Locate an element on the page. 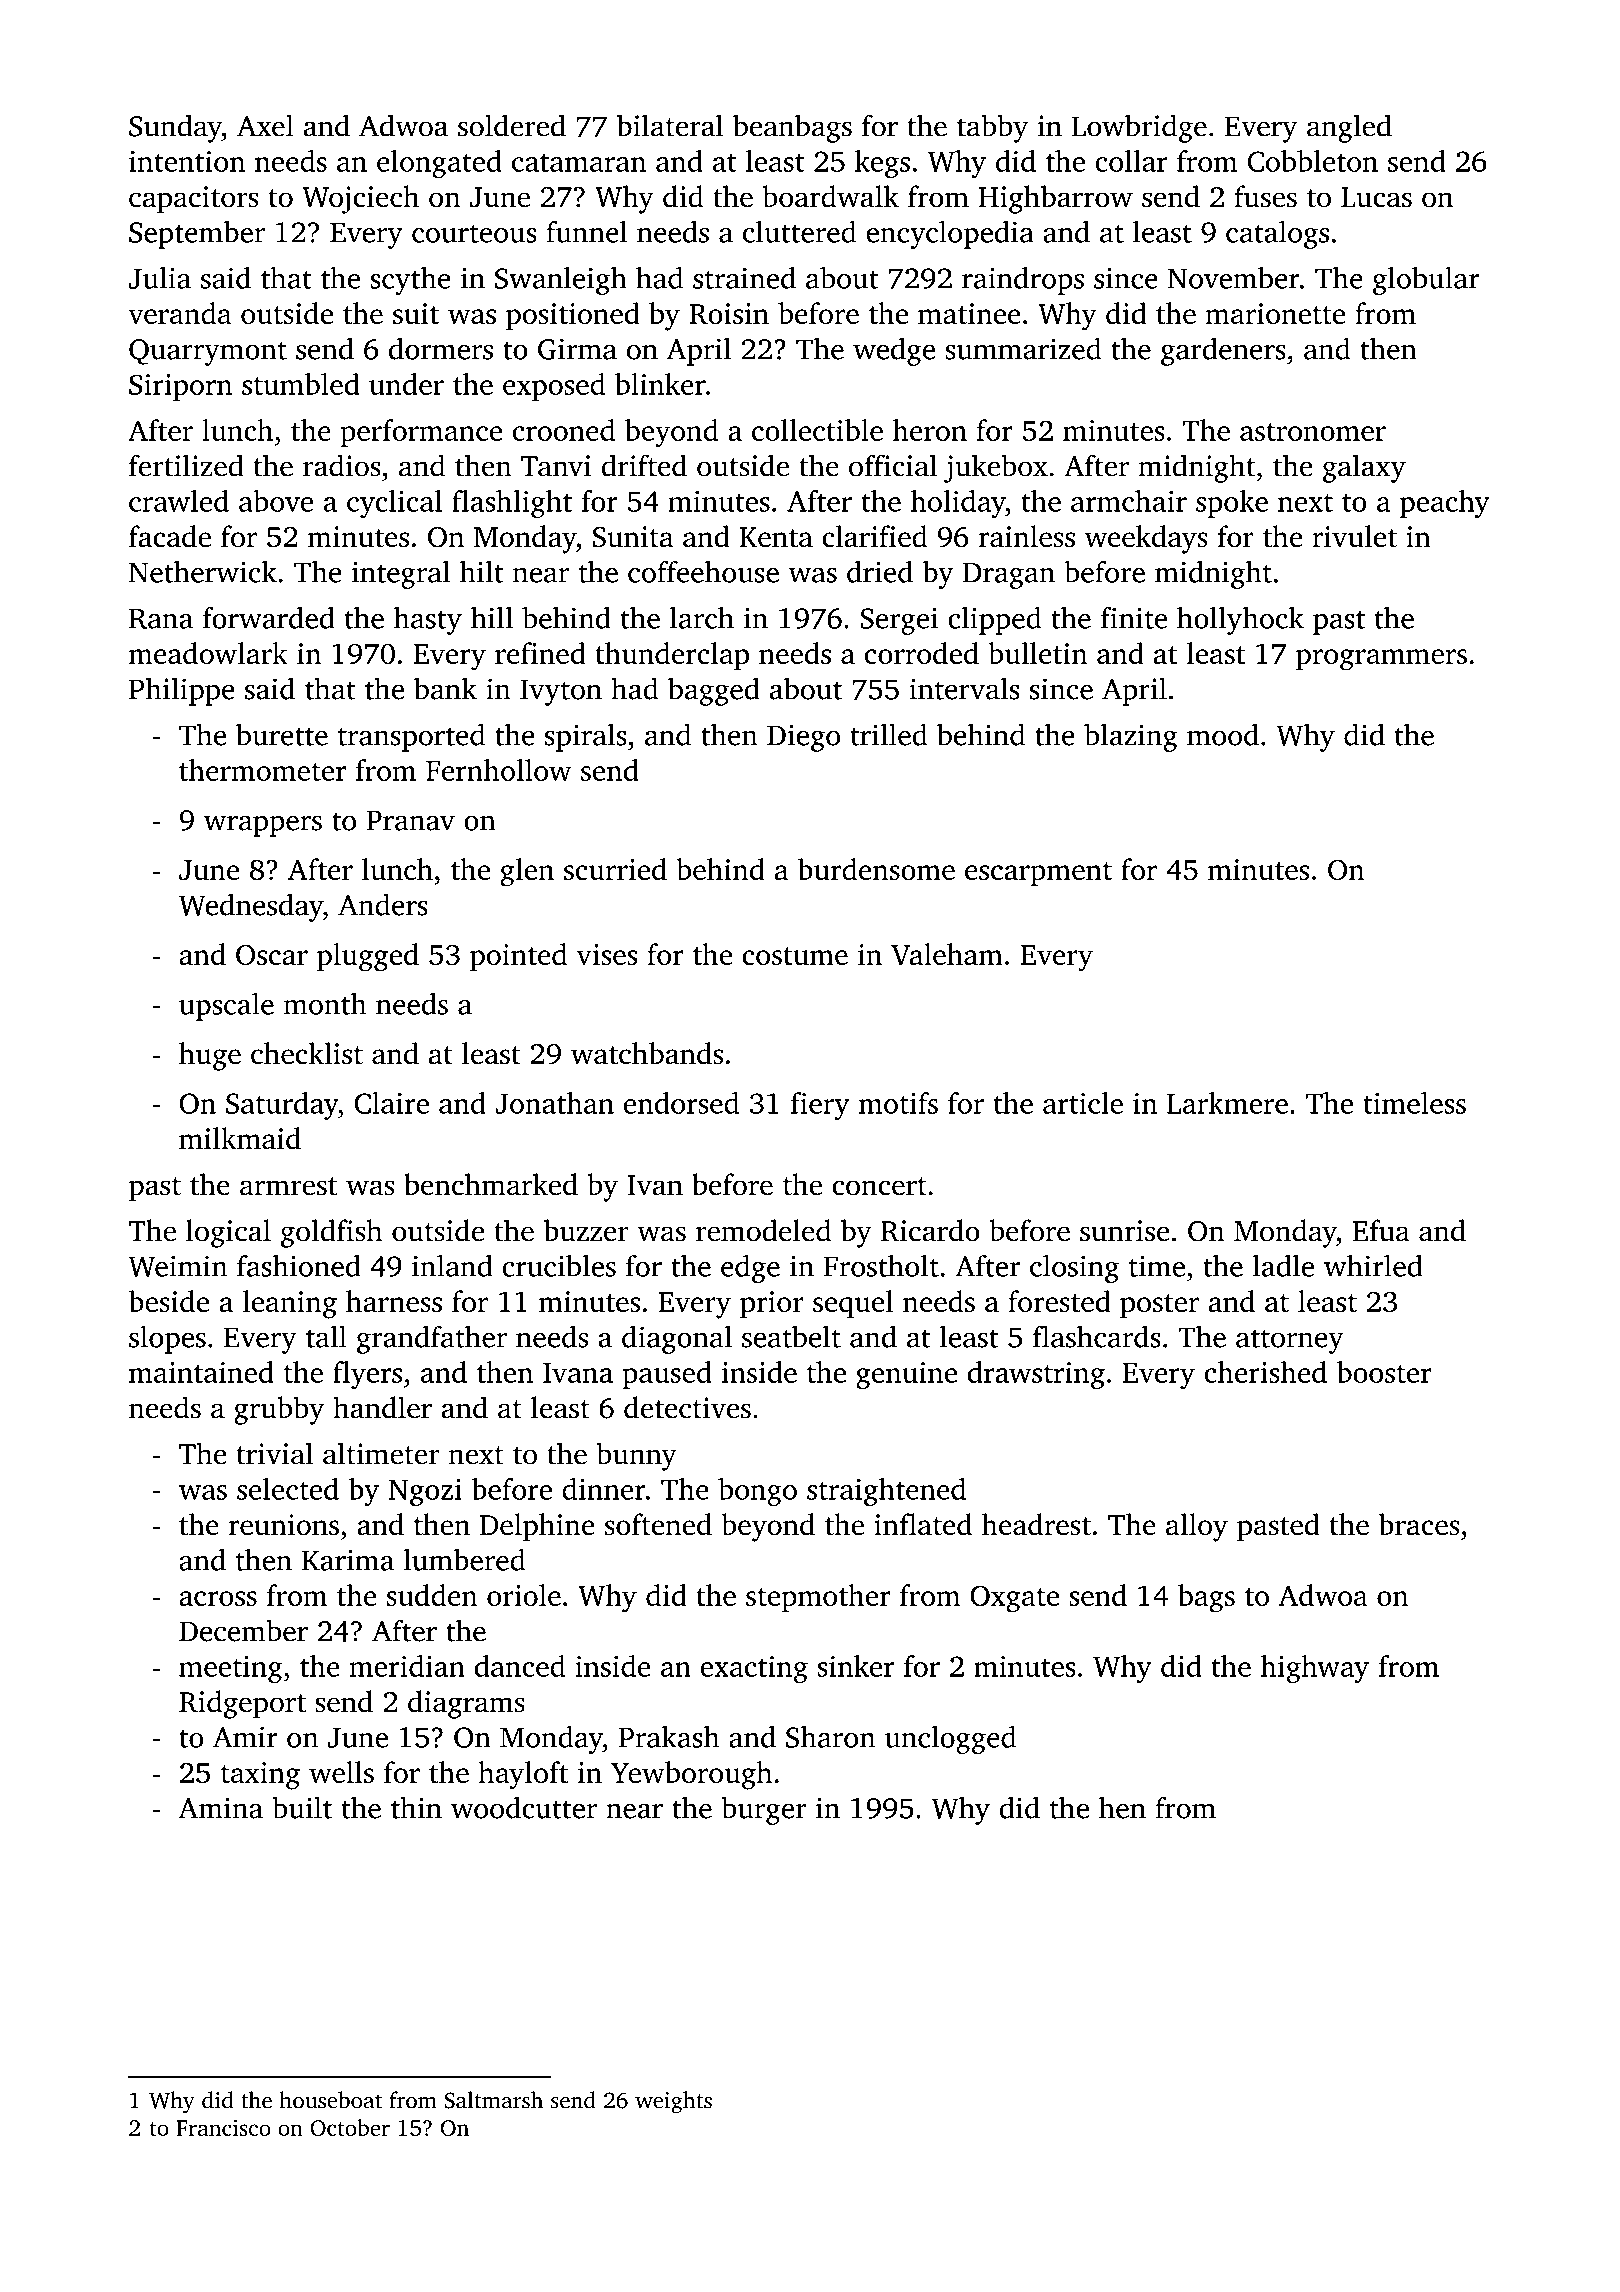 The height and width of the page is (2292, 1620). flashlight is located at coordinates (512, 504).
